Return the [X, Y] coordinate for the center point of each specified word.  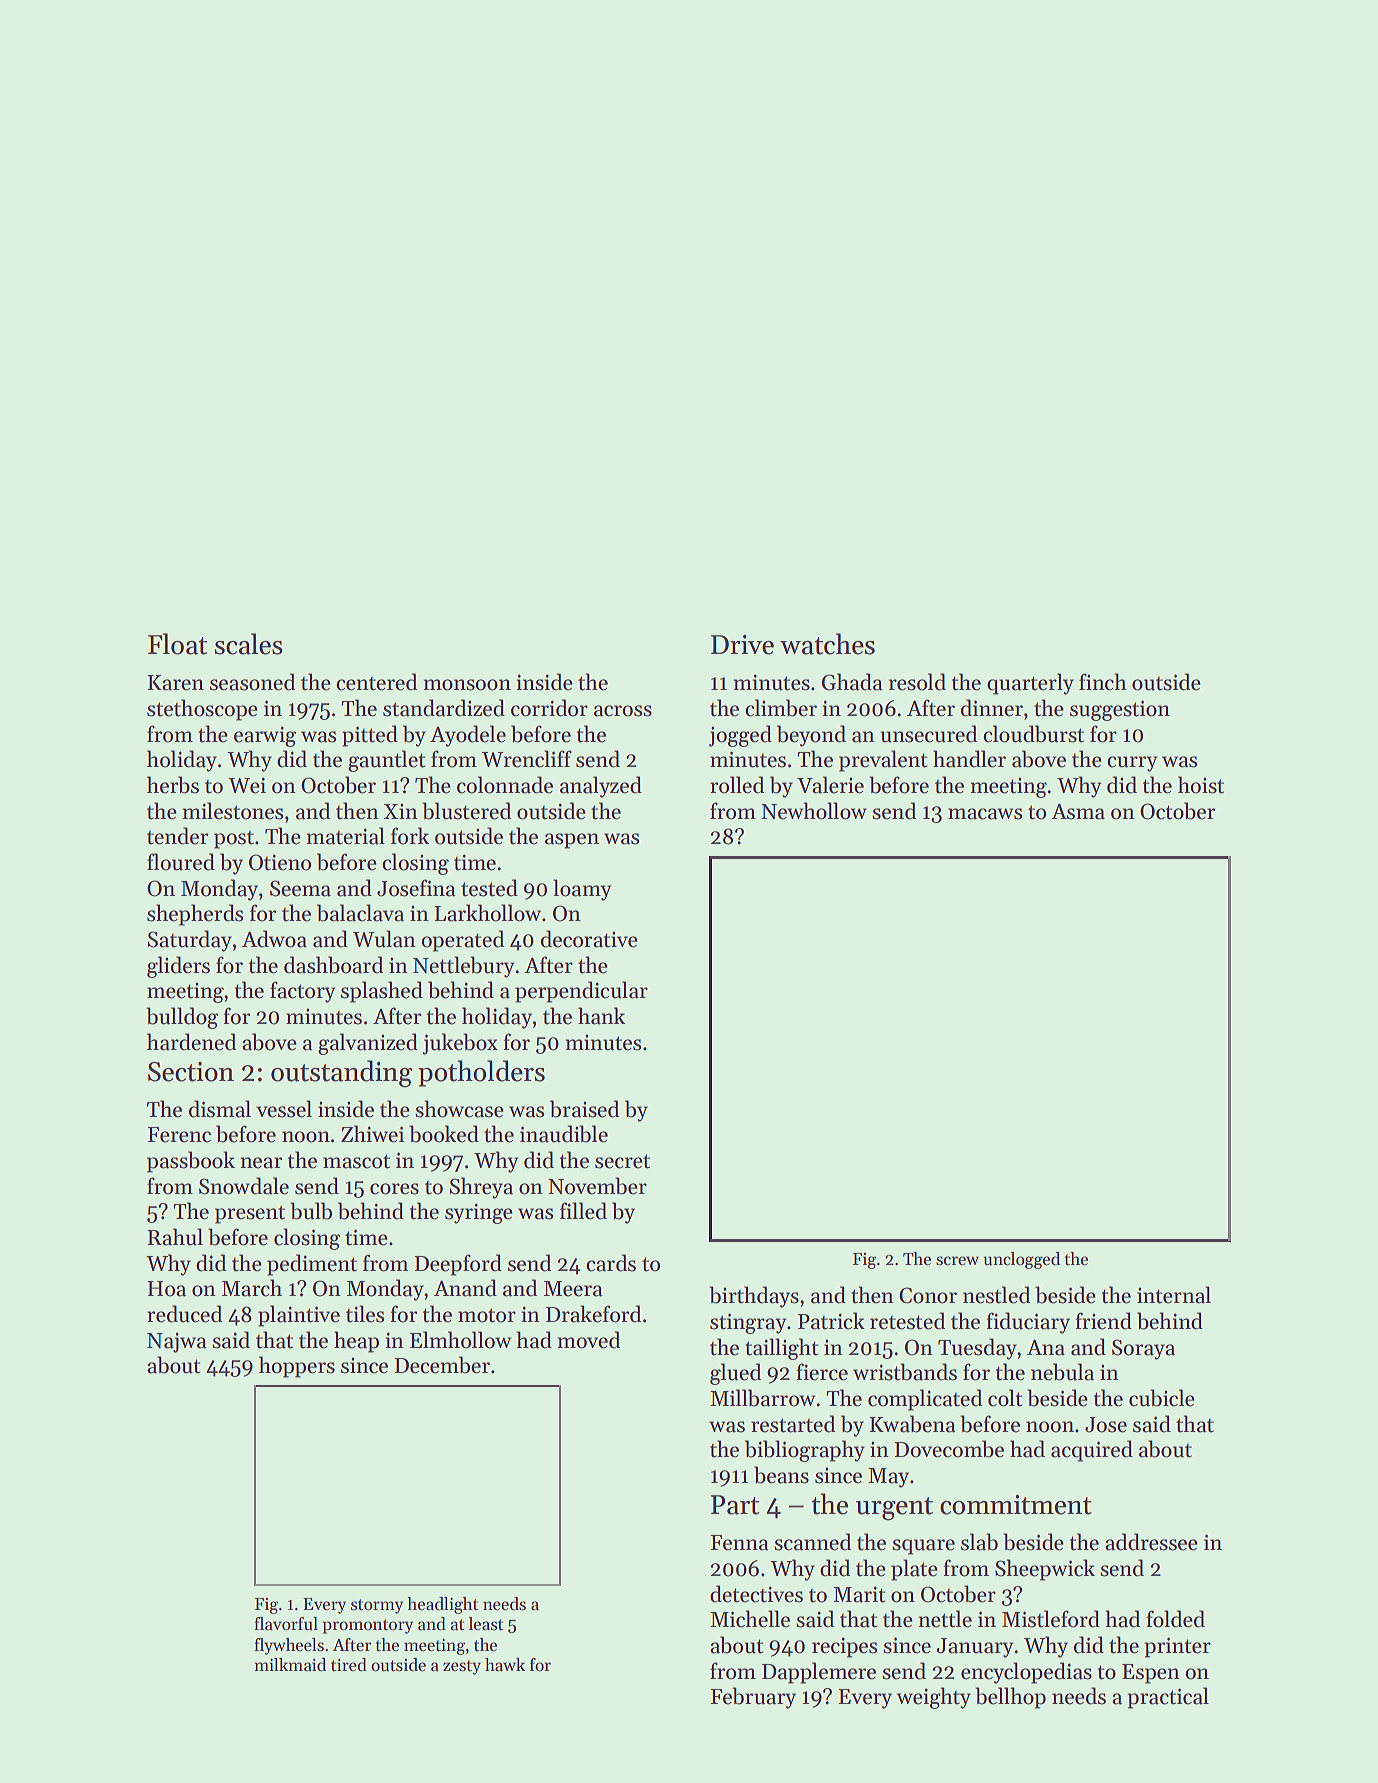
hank [601, 1016]
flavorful [286, 1624]
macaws [985, 814]
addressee [1151, 1542]
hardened [191, 1042]
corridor [549, 708]
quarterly [1030, 684]
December [442, 1365]
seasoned [252, 682]
